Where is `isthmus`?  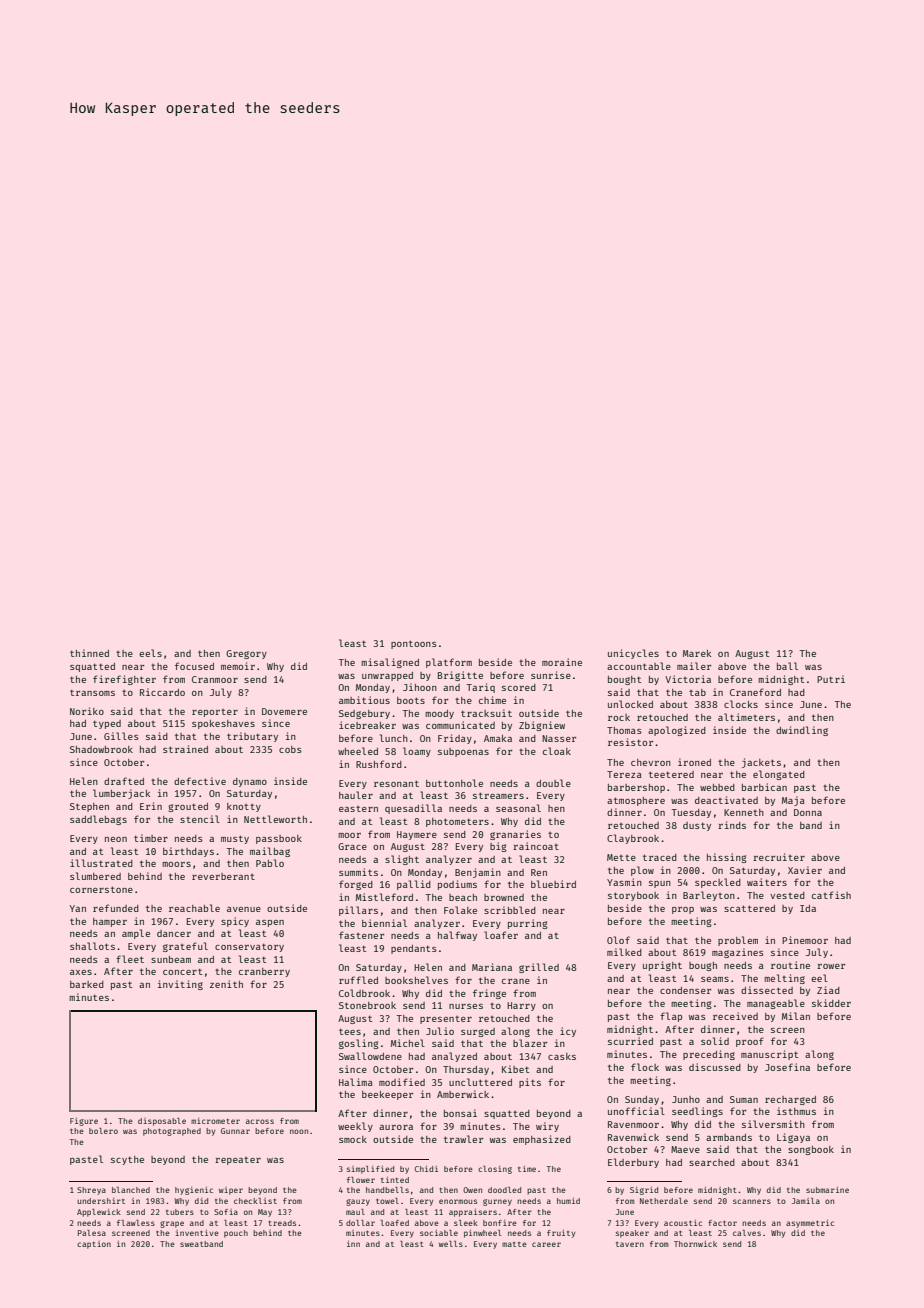 isthmus is located at coordinates (796, 1111).
